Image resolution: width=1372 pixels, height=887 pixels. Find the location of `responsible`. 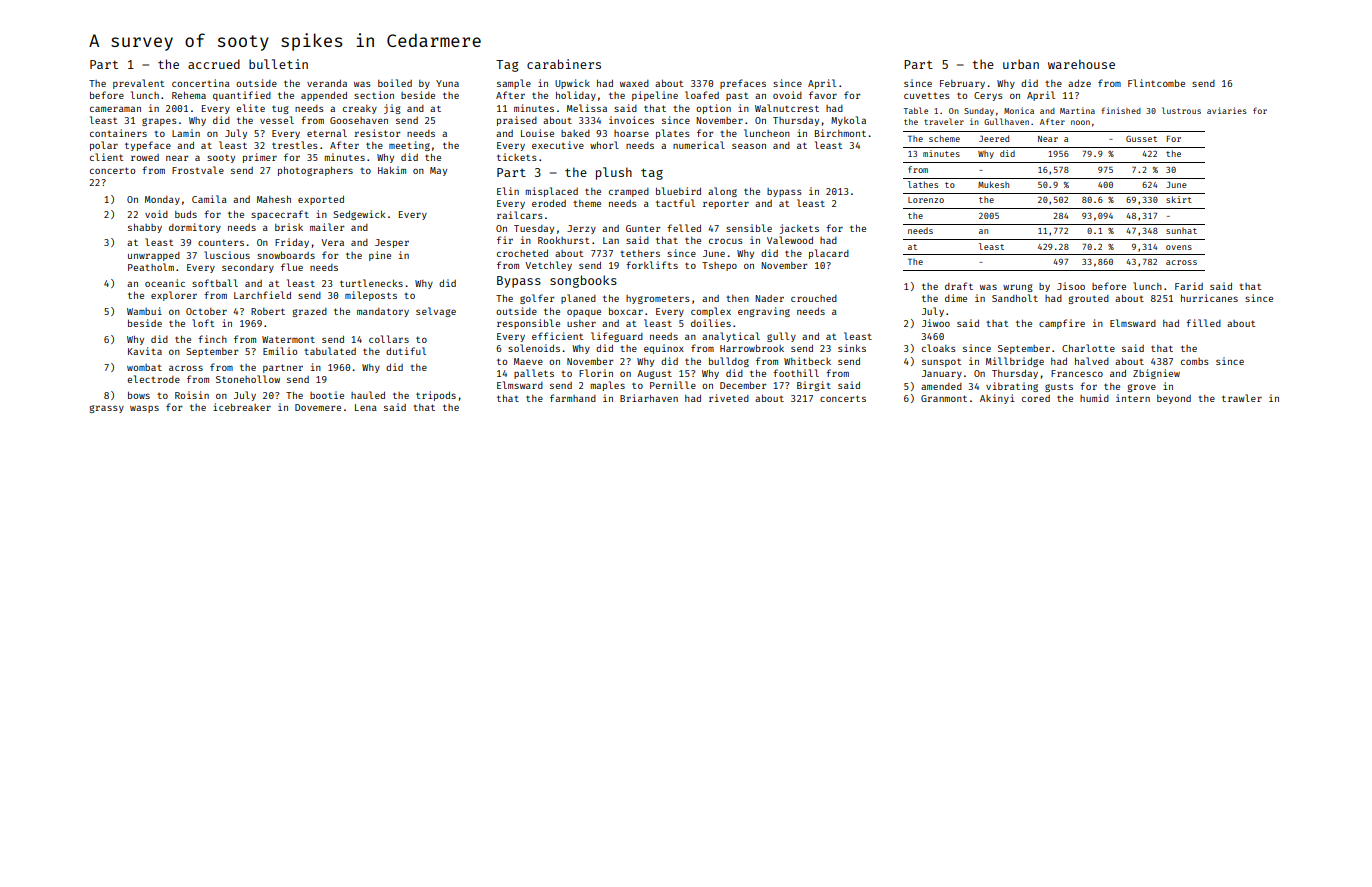

responsible is located at coordinates (528, 324).
